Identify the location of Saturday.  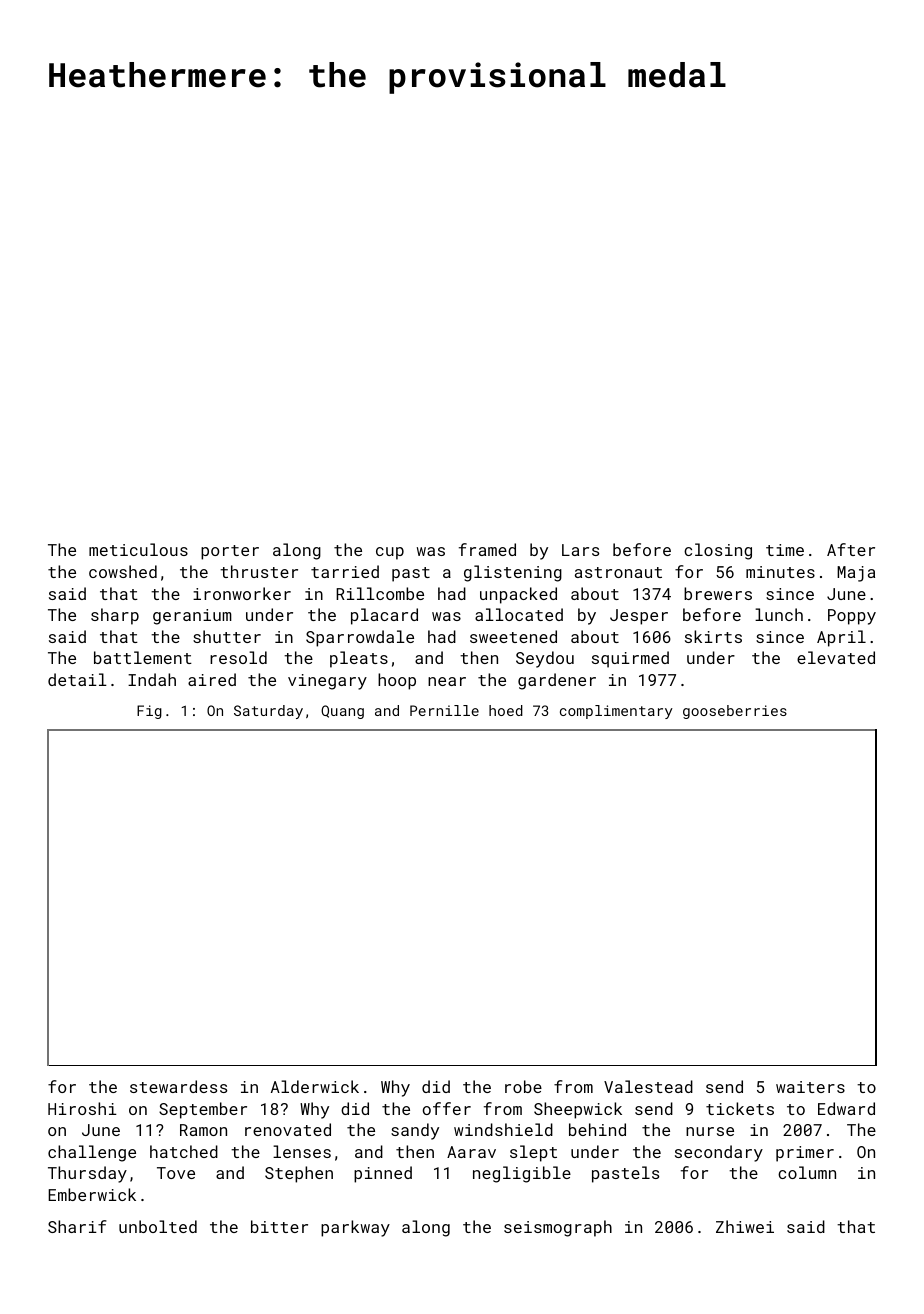
(268, 712).
